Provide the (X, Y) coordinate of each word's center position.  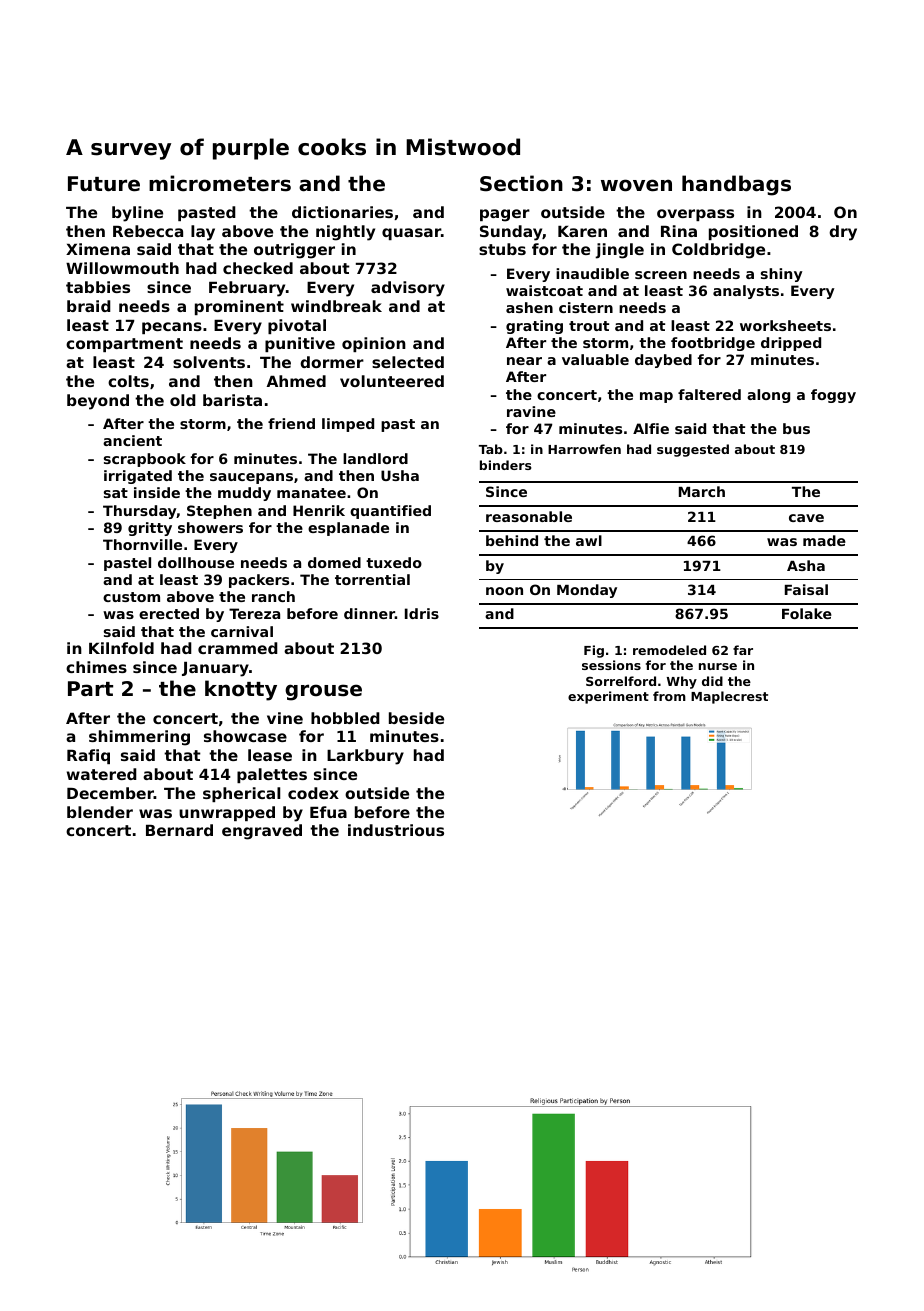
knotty (241, 690)
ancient (132, 440)
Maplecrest (729, 697)
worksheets (785, 325)
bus (796, 428)
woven (636, 185)
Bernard (179, 830)
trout (589, 326)
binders (506, 465)
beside (416, 718)
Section (521, 183)
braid (89, 306)
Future (104, 184)
